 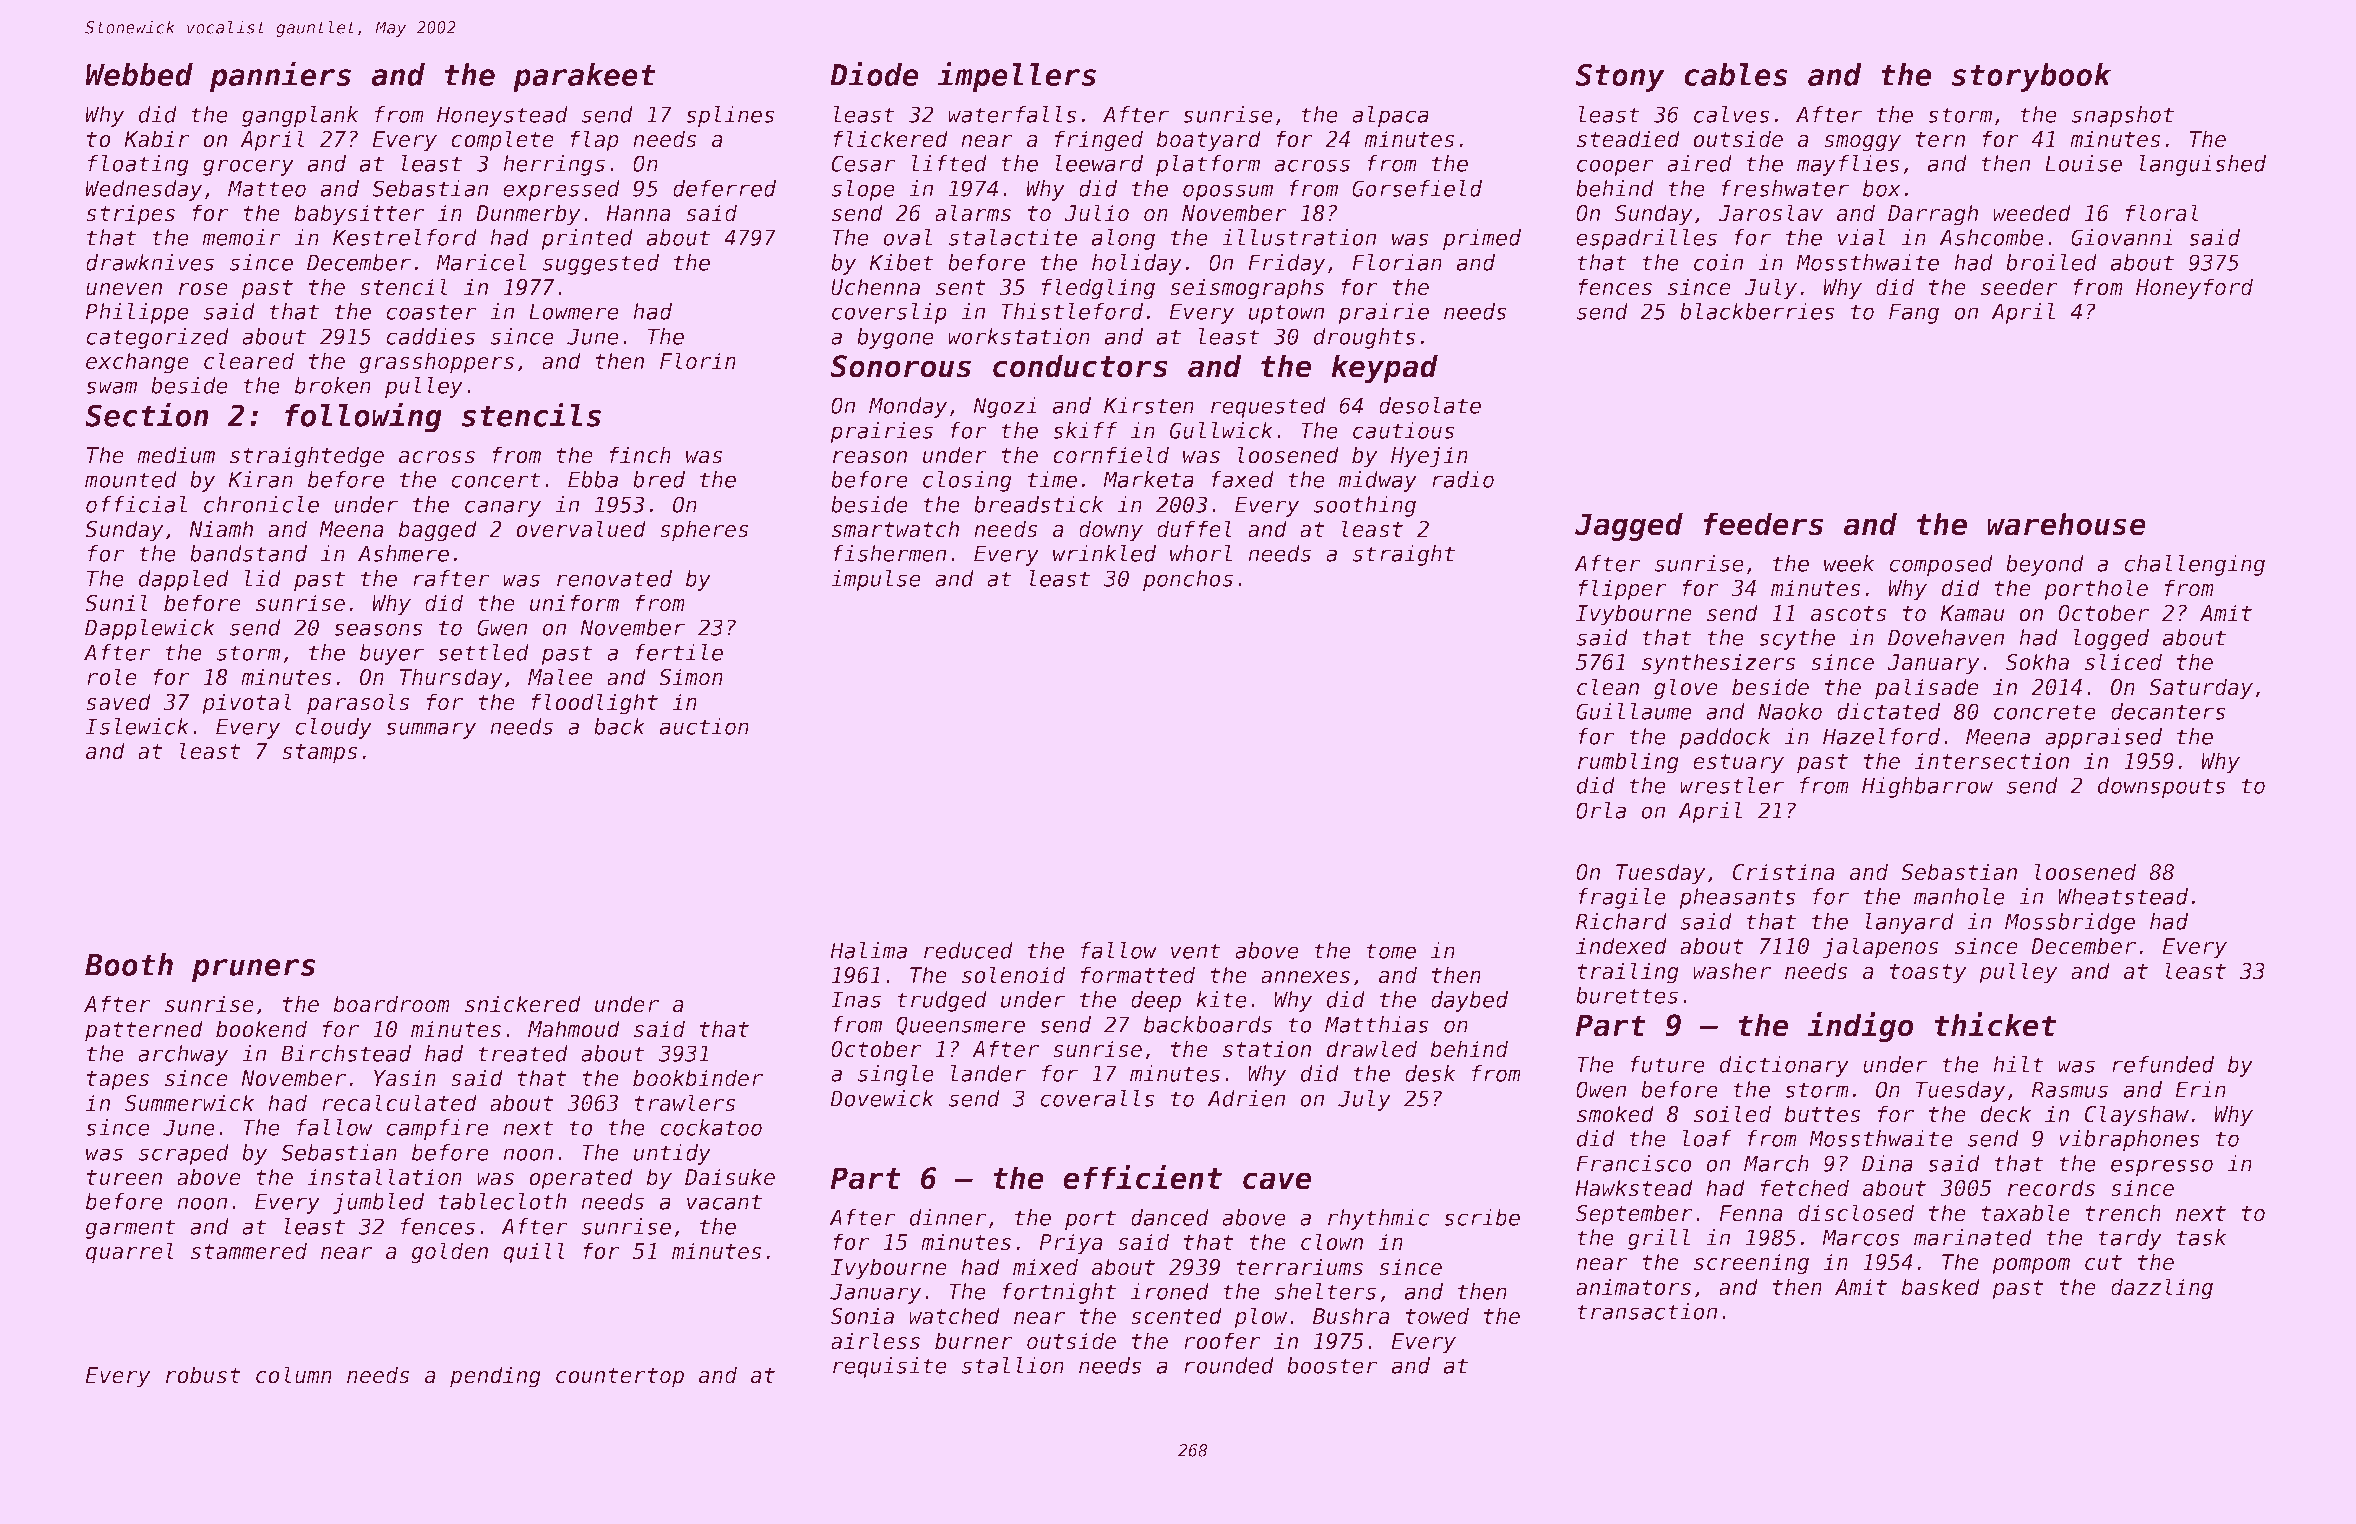 I want to click on Gwen, so click(x=502, y=627).
